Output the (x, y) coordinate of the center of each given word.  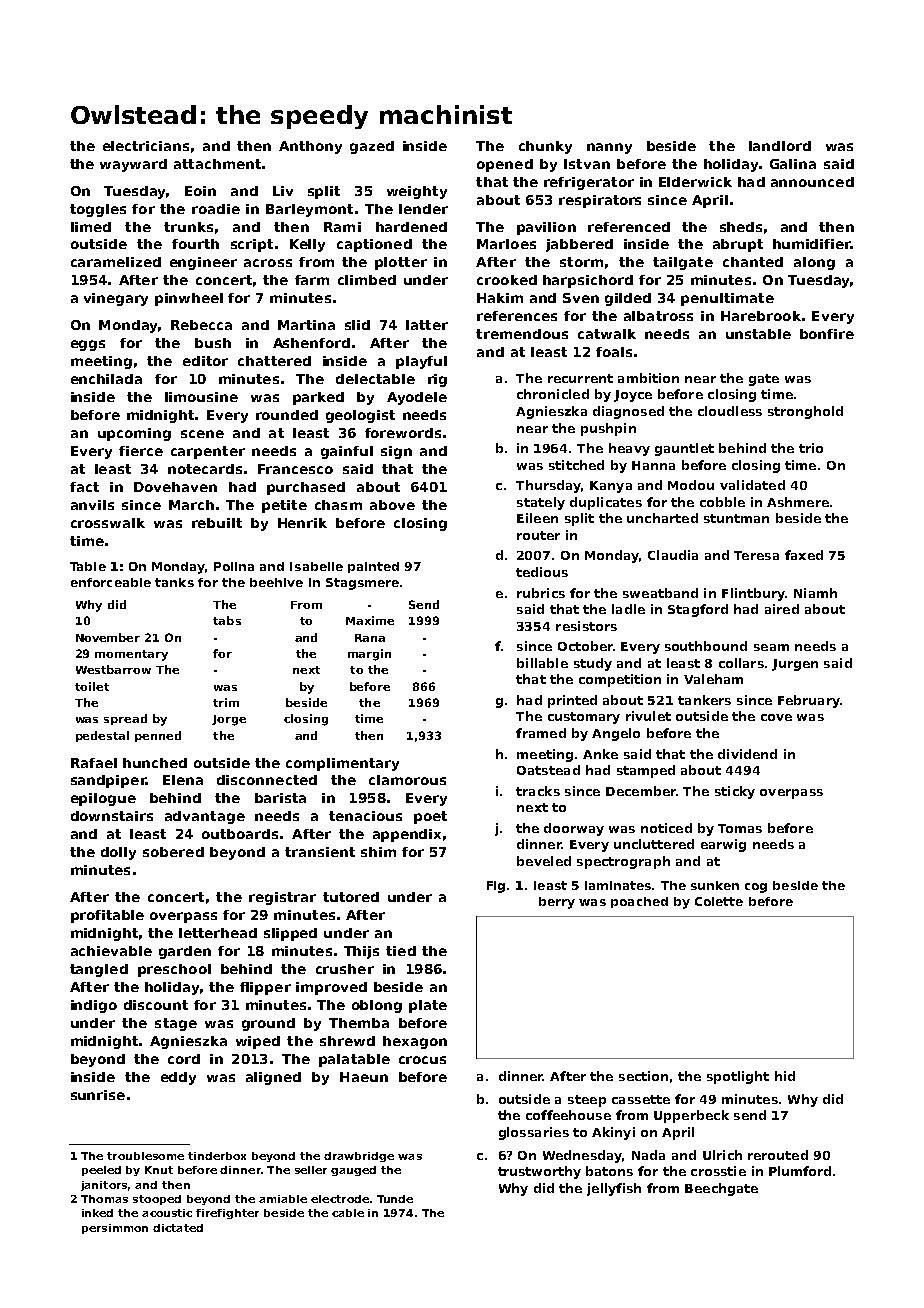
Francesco (295, 469)
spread (125, 719)
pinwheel (189, 299)
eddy (178, 1078)
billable (542, 663)
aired (782, 609)
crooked (507, 280)
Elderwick (695, 182)
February (809, 701)
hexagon (415, 1042)
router (538, 535)
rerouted (778, 1155)
